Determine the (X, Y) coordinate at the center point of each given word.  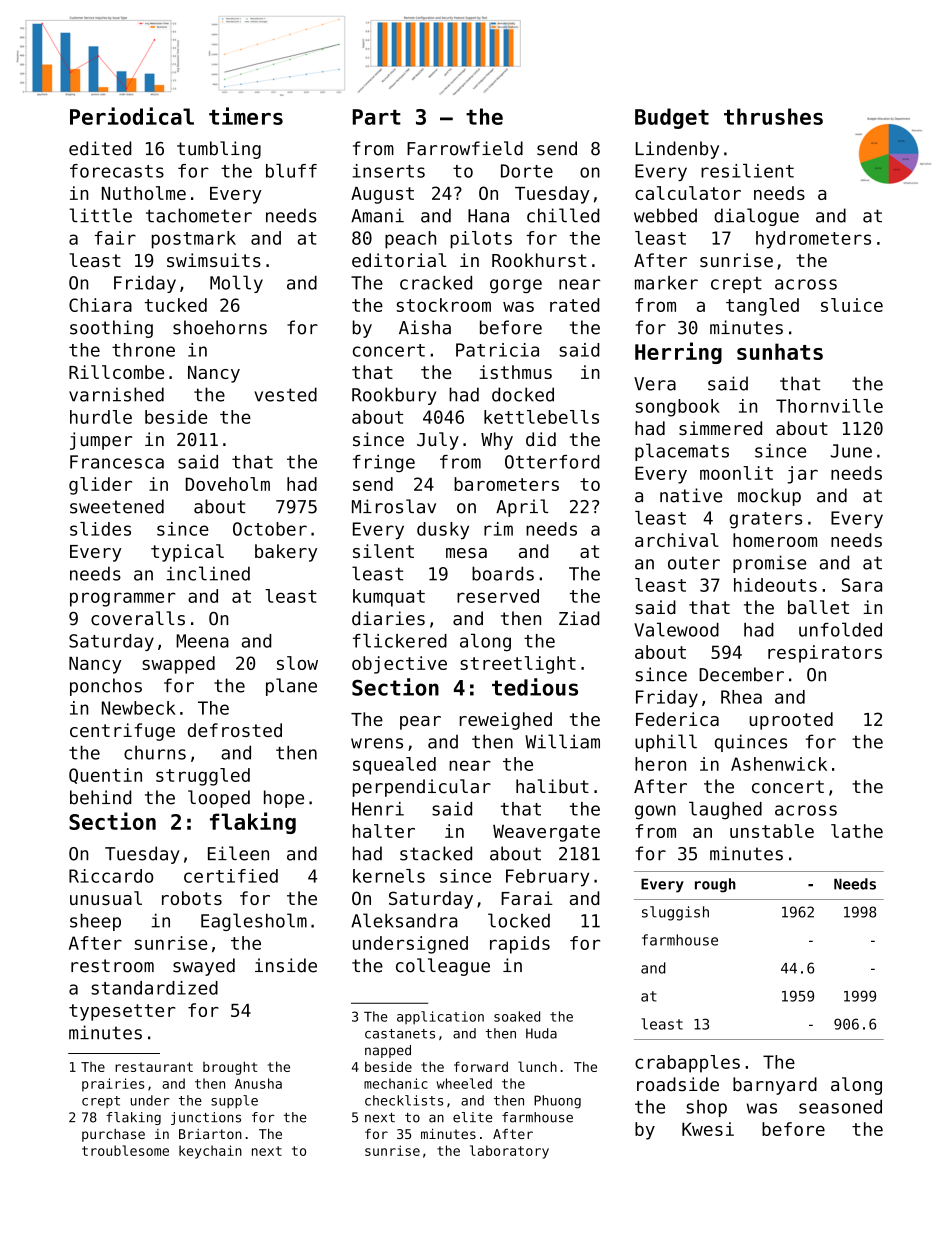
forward (481, 1066)
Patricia (497, 350)
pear (420, 723)
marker (666, 283)
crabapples (687, 1064)
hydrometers (813, 240)
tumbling (219, 150)
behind (100, 797)
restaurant (154, 1067)
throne (143, 350)
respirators (825, 654)
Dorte (527, 171)
